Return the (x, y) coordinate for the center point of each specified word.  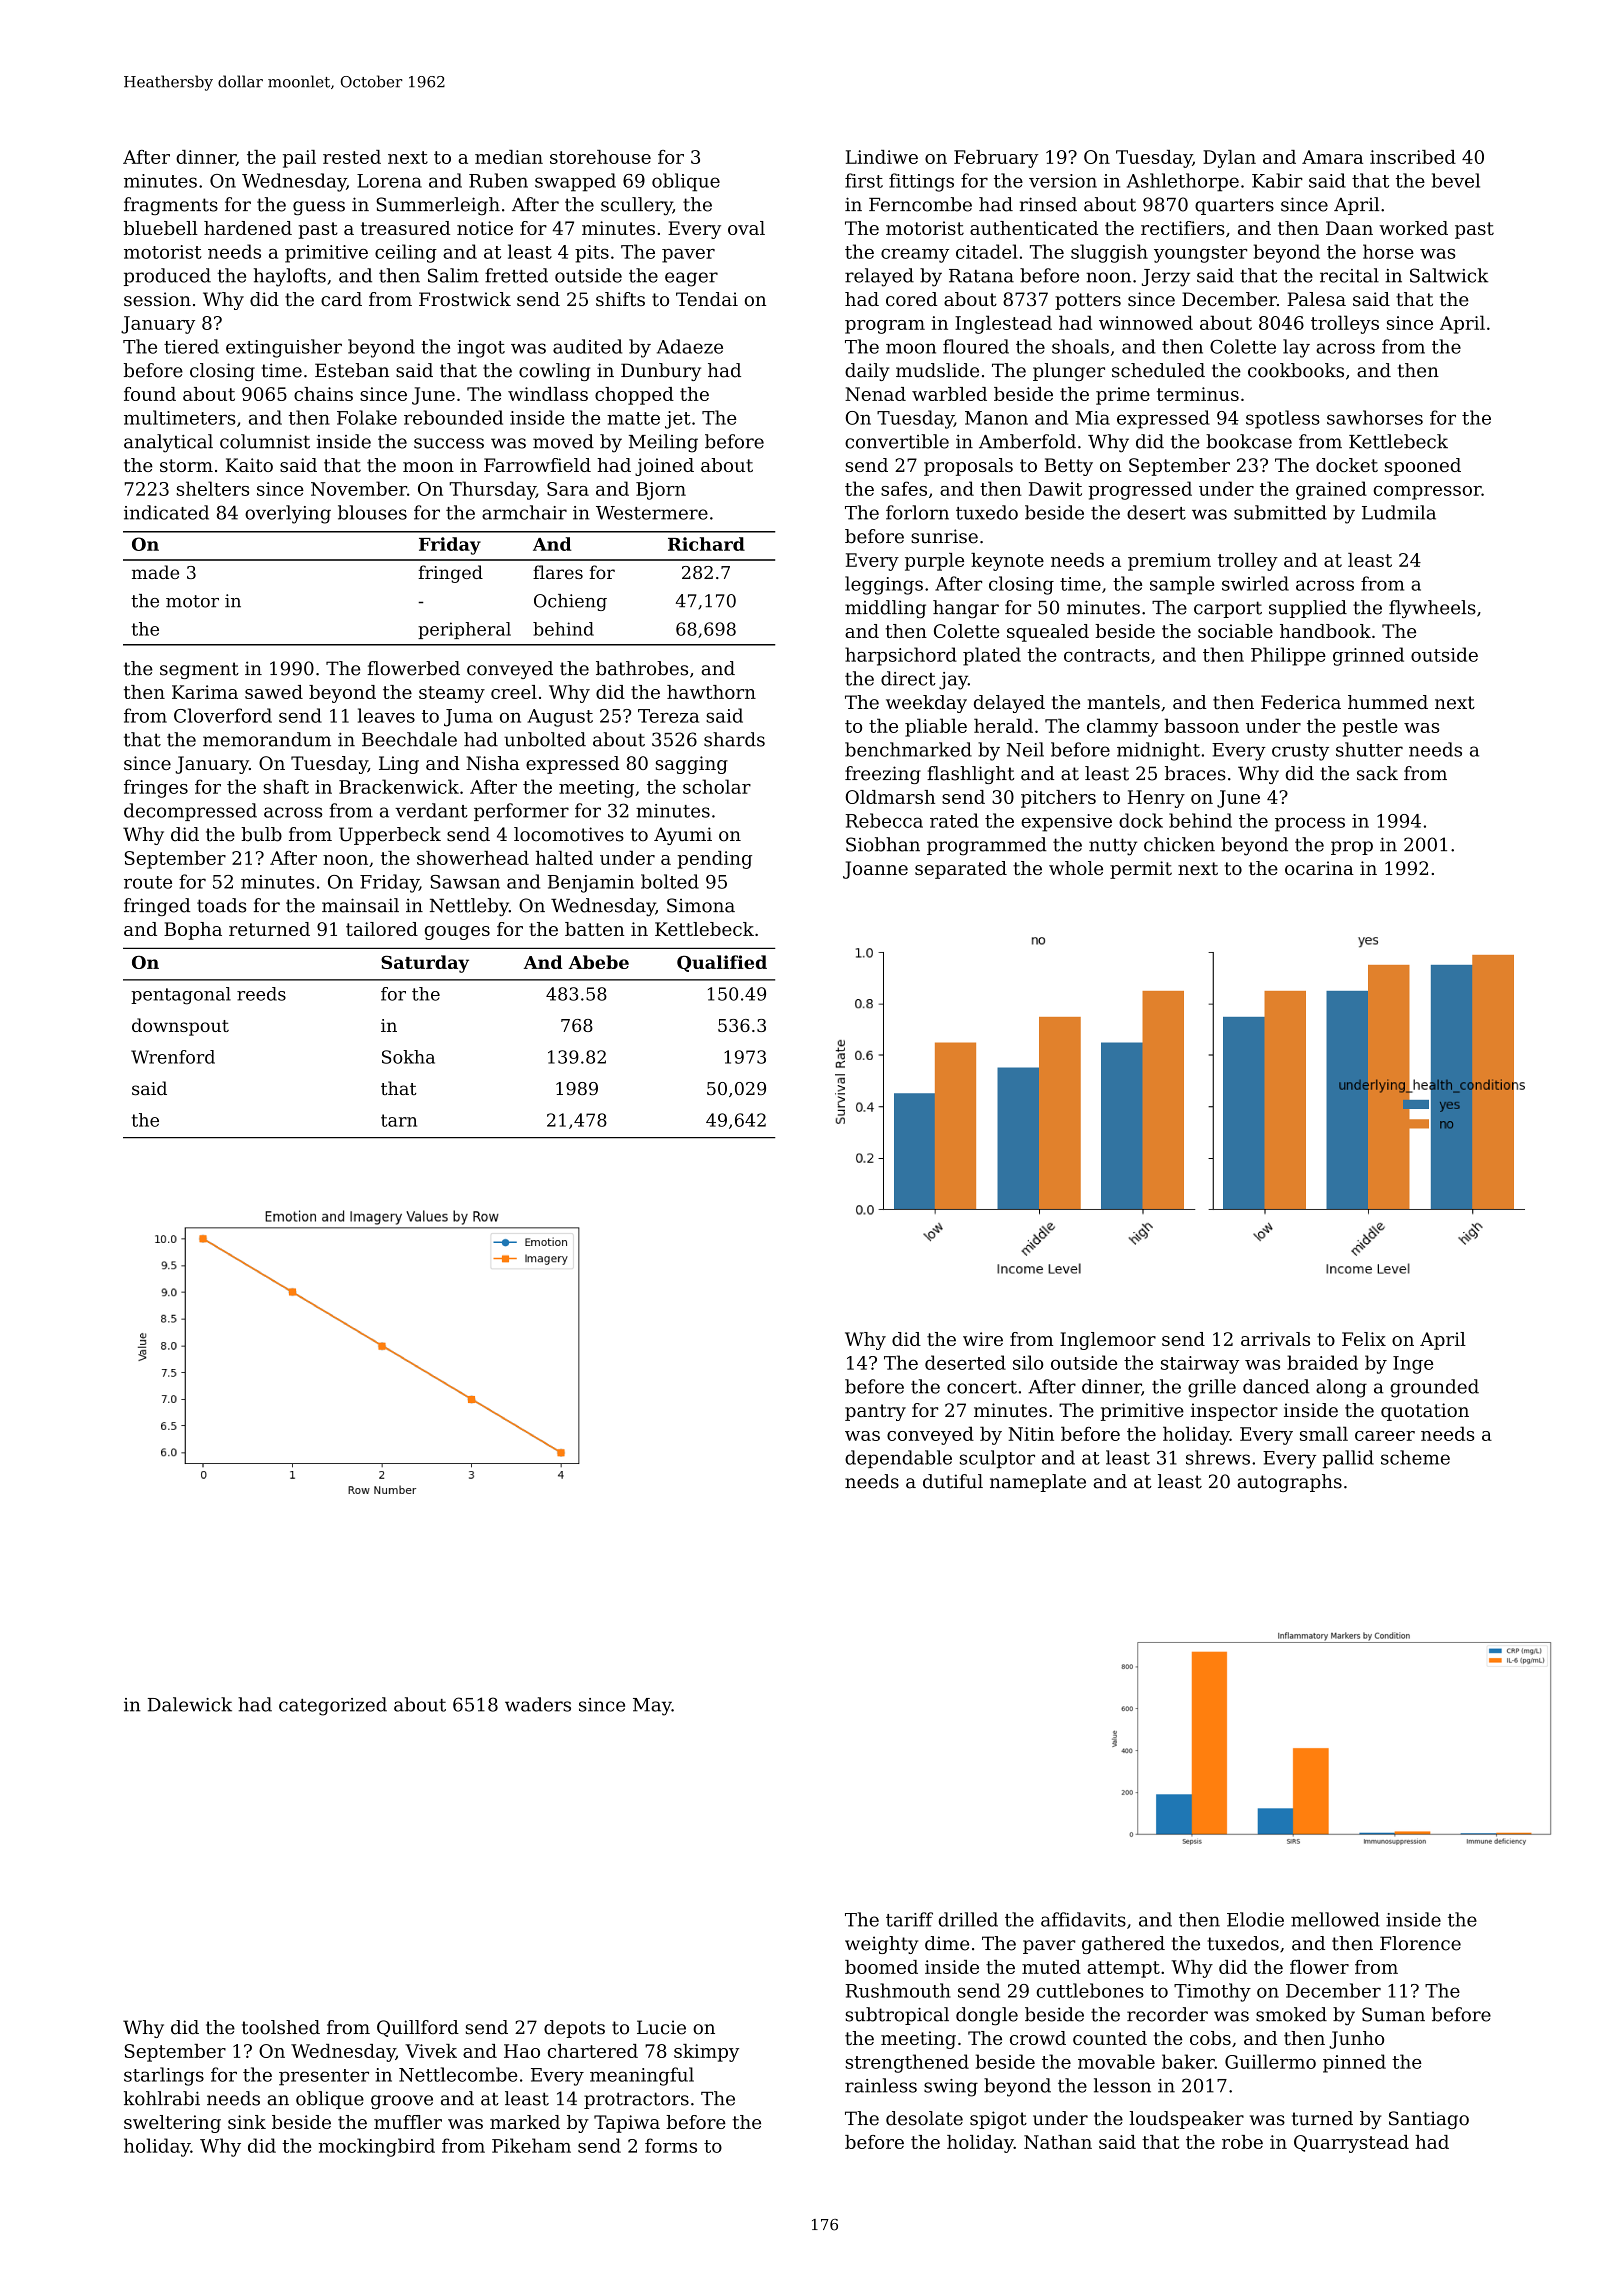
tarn (399, 1120)
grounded (1434, 1388)
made (155, 572)
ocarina (1319, 868)
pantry (875, 1412)
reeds (261, 994)
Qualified (722, 963)
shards (734, 739)
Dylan (1229, 159)
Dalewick (190, 1704)
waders (538, 1704)
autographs (1289, 1483)
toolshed (281, 2027)
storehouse (600, 157)
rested (352, 157)
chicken (1179, 844)
